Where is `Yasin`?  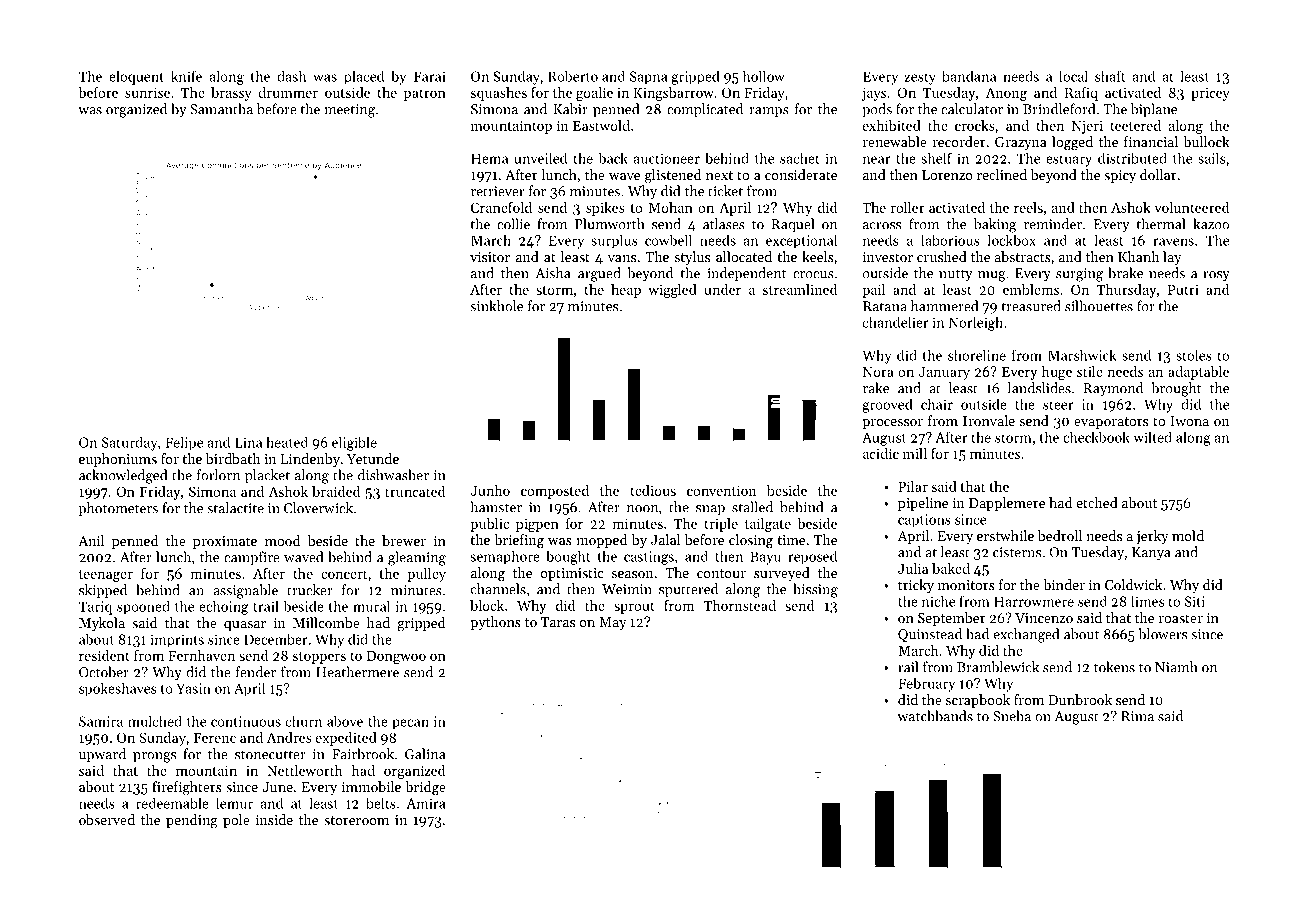
Yasin is located at coordinates (193, 688).
